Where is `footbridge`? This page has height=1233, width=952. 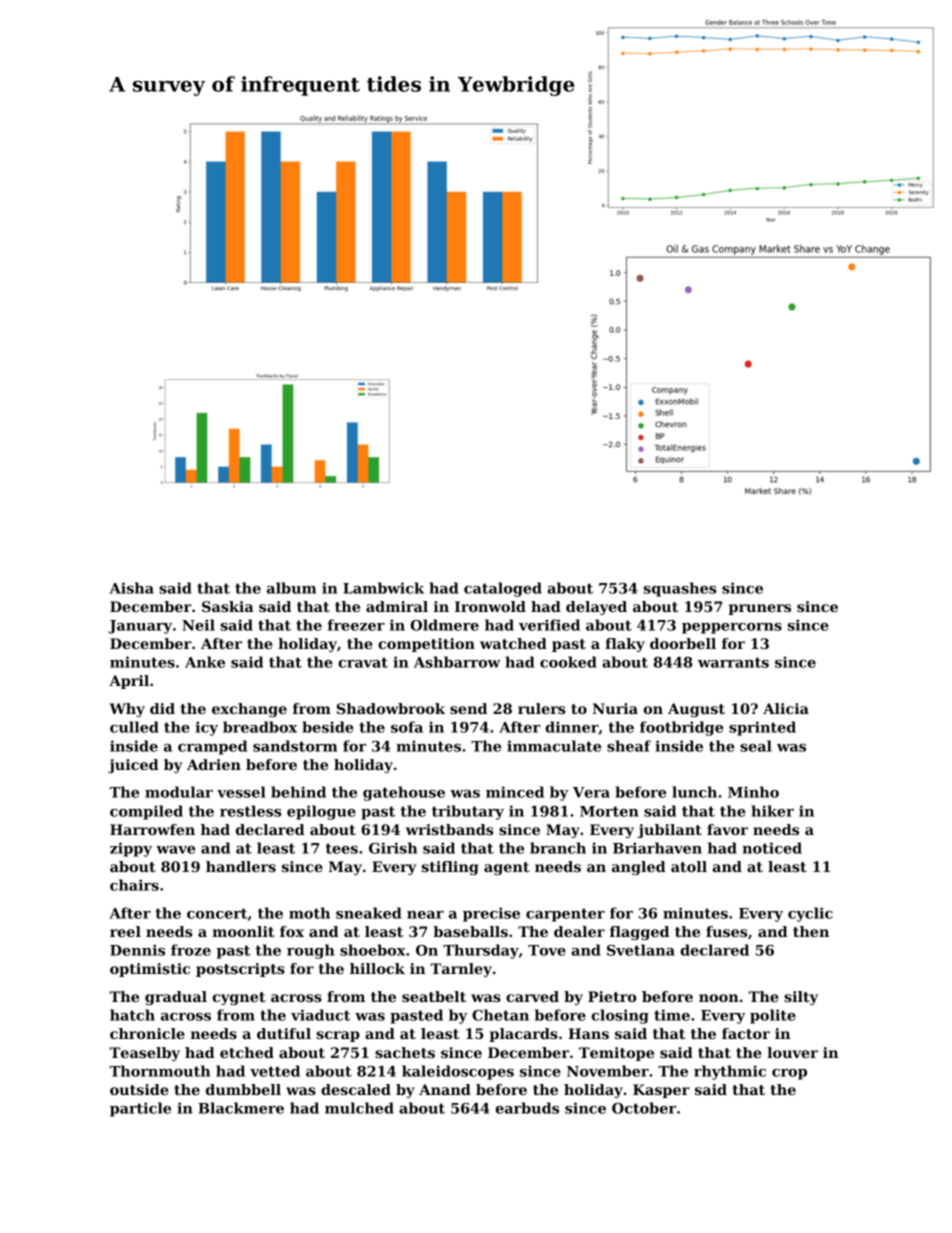
footbridge is located at coordinates (681, 728).
